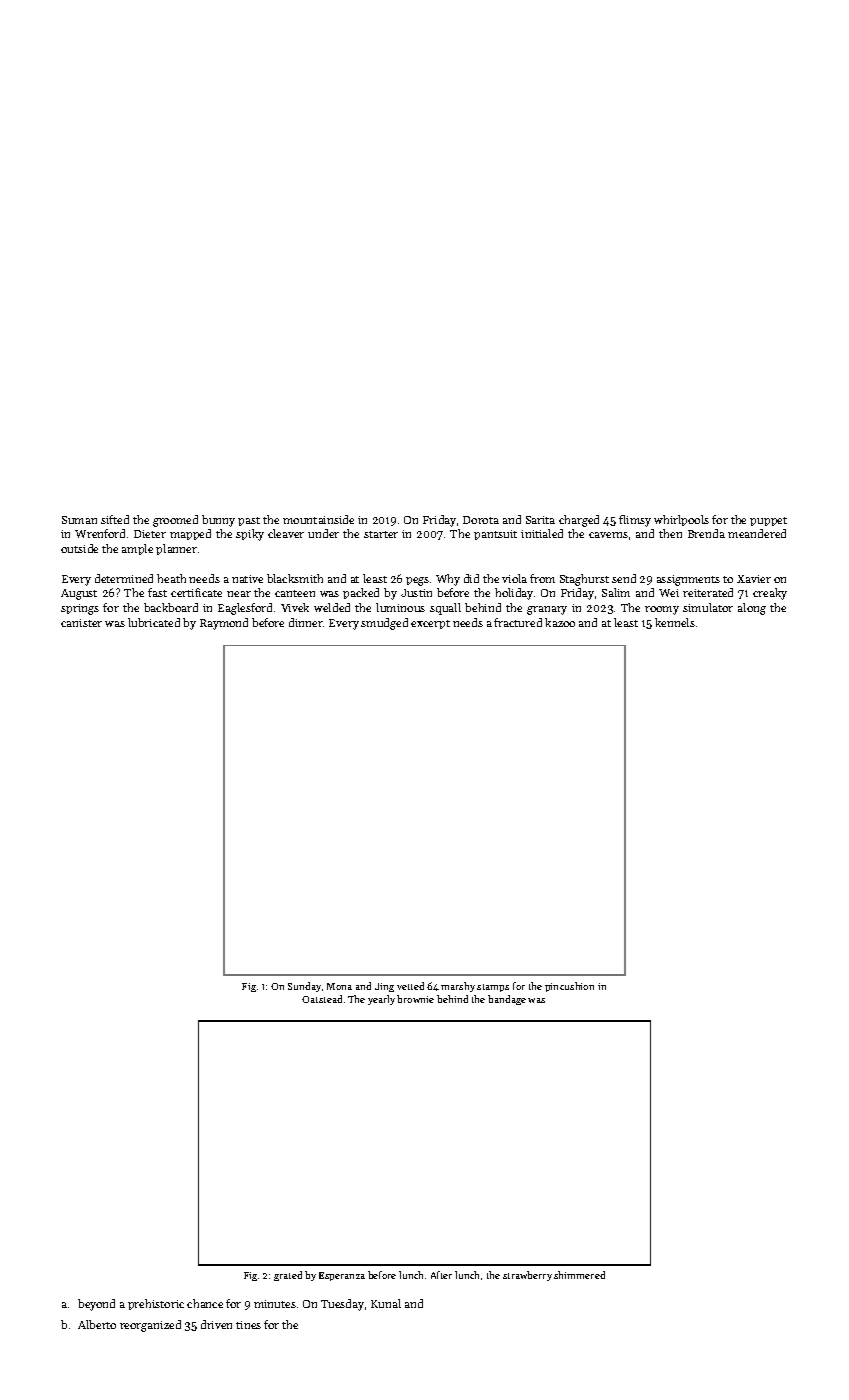  I want to click on Oatstead, so click(322, 999).
